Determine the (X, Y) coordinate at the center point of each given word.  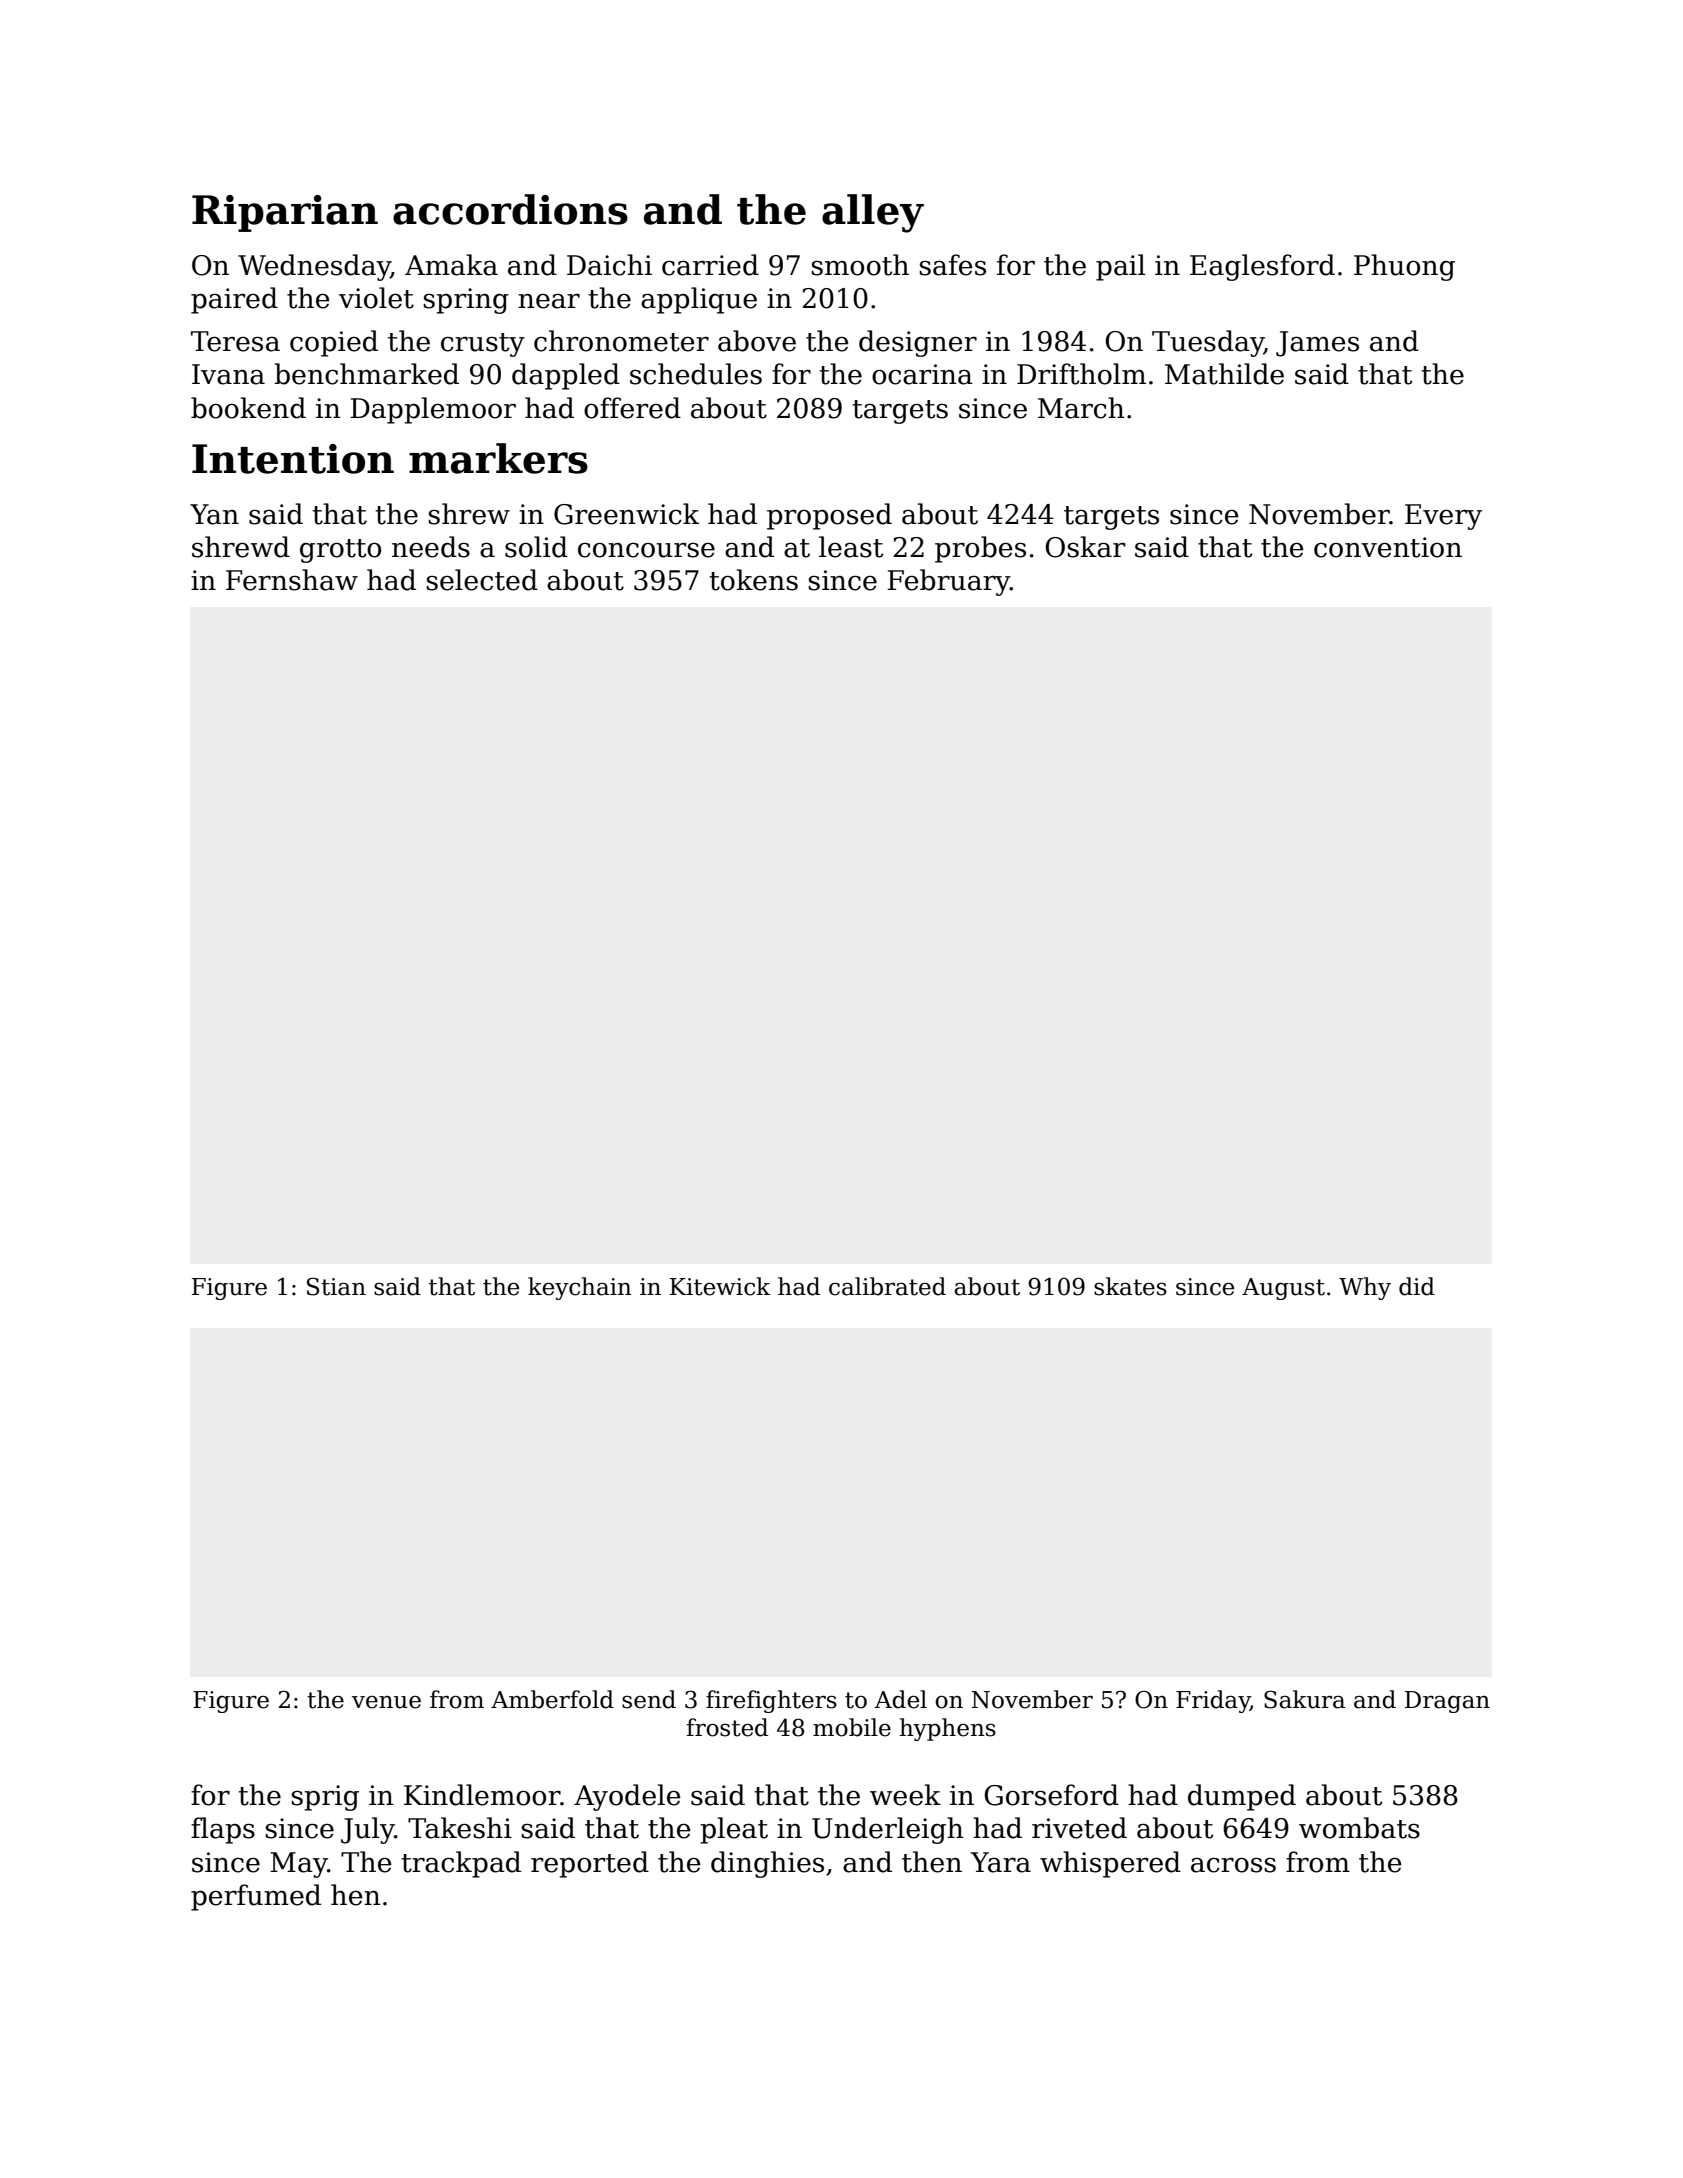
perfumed (256, 1897)
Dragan (1447, 1702)
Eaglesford (1262, 267)
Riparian (285, 213)
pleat (734, 1830)
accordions (510, 209)
